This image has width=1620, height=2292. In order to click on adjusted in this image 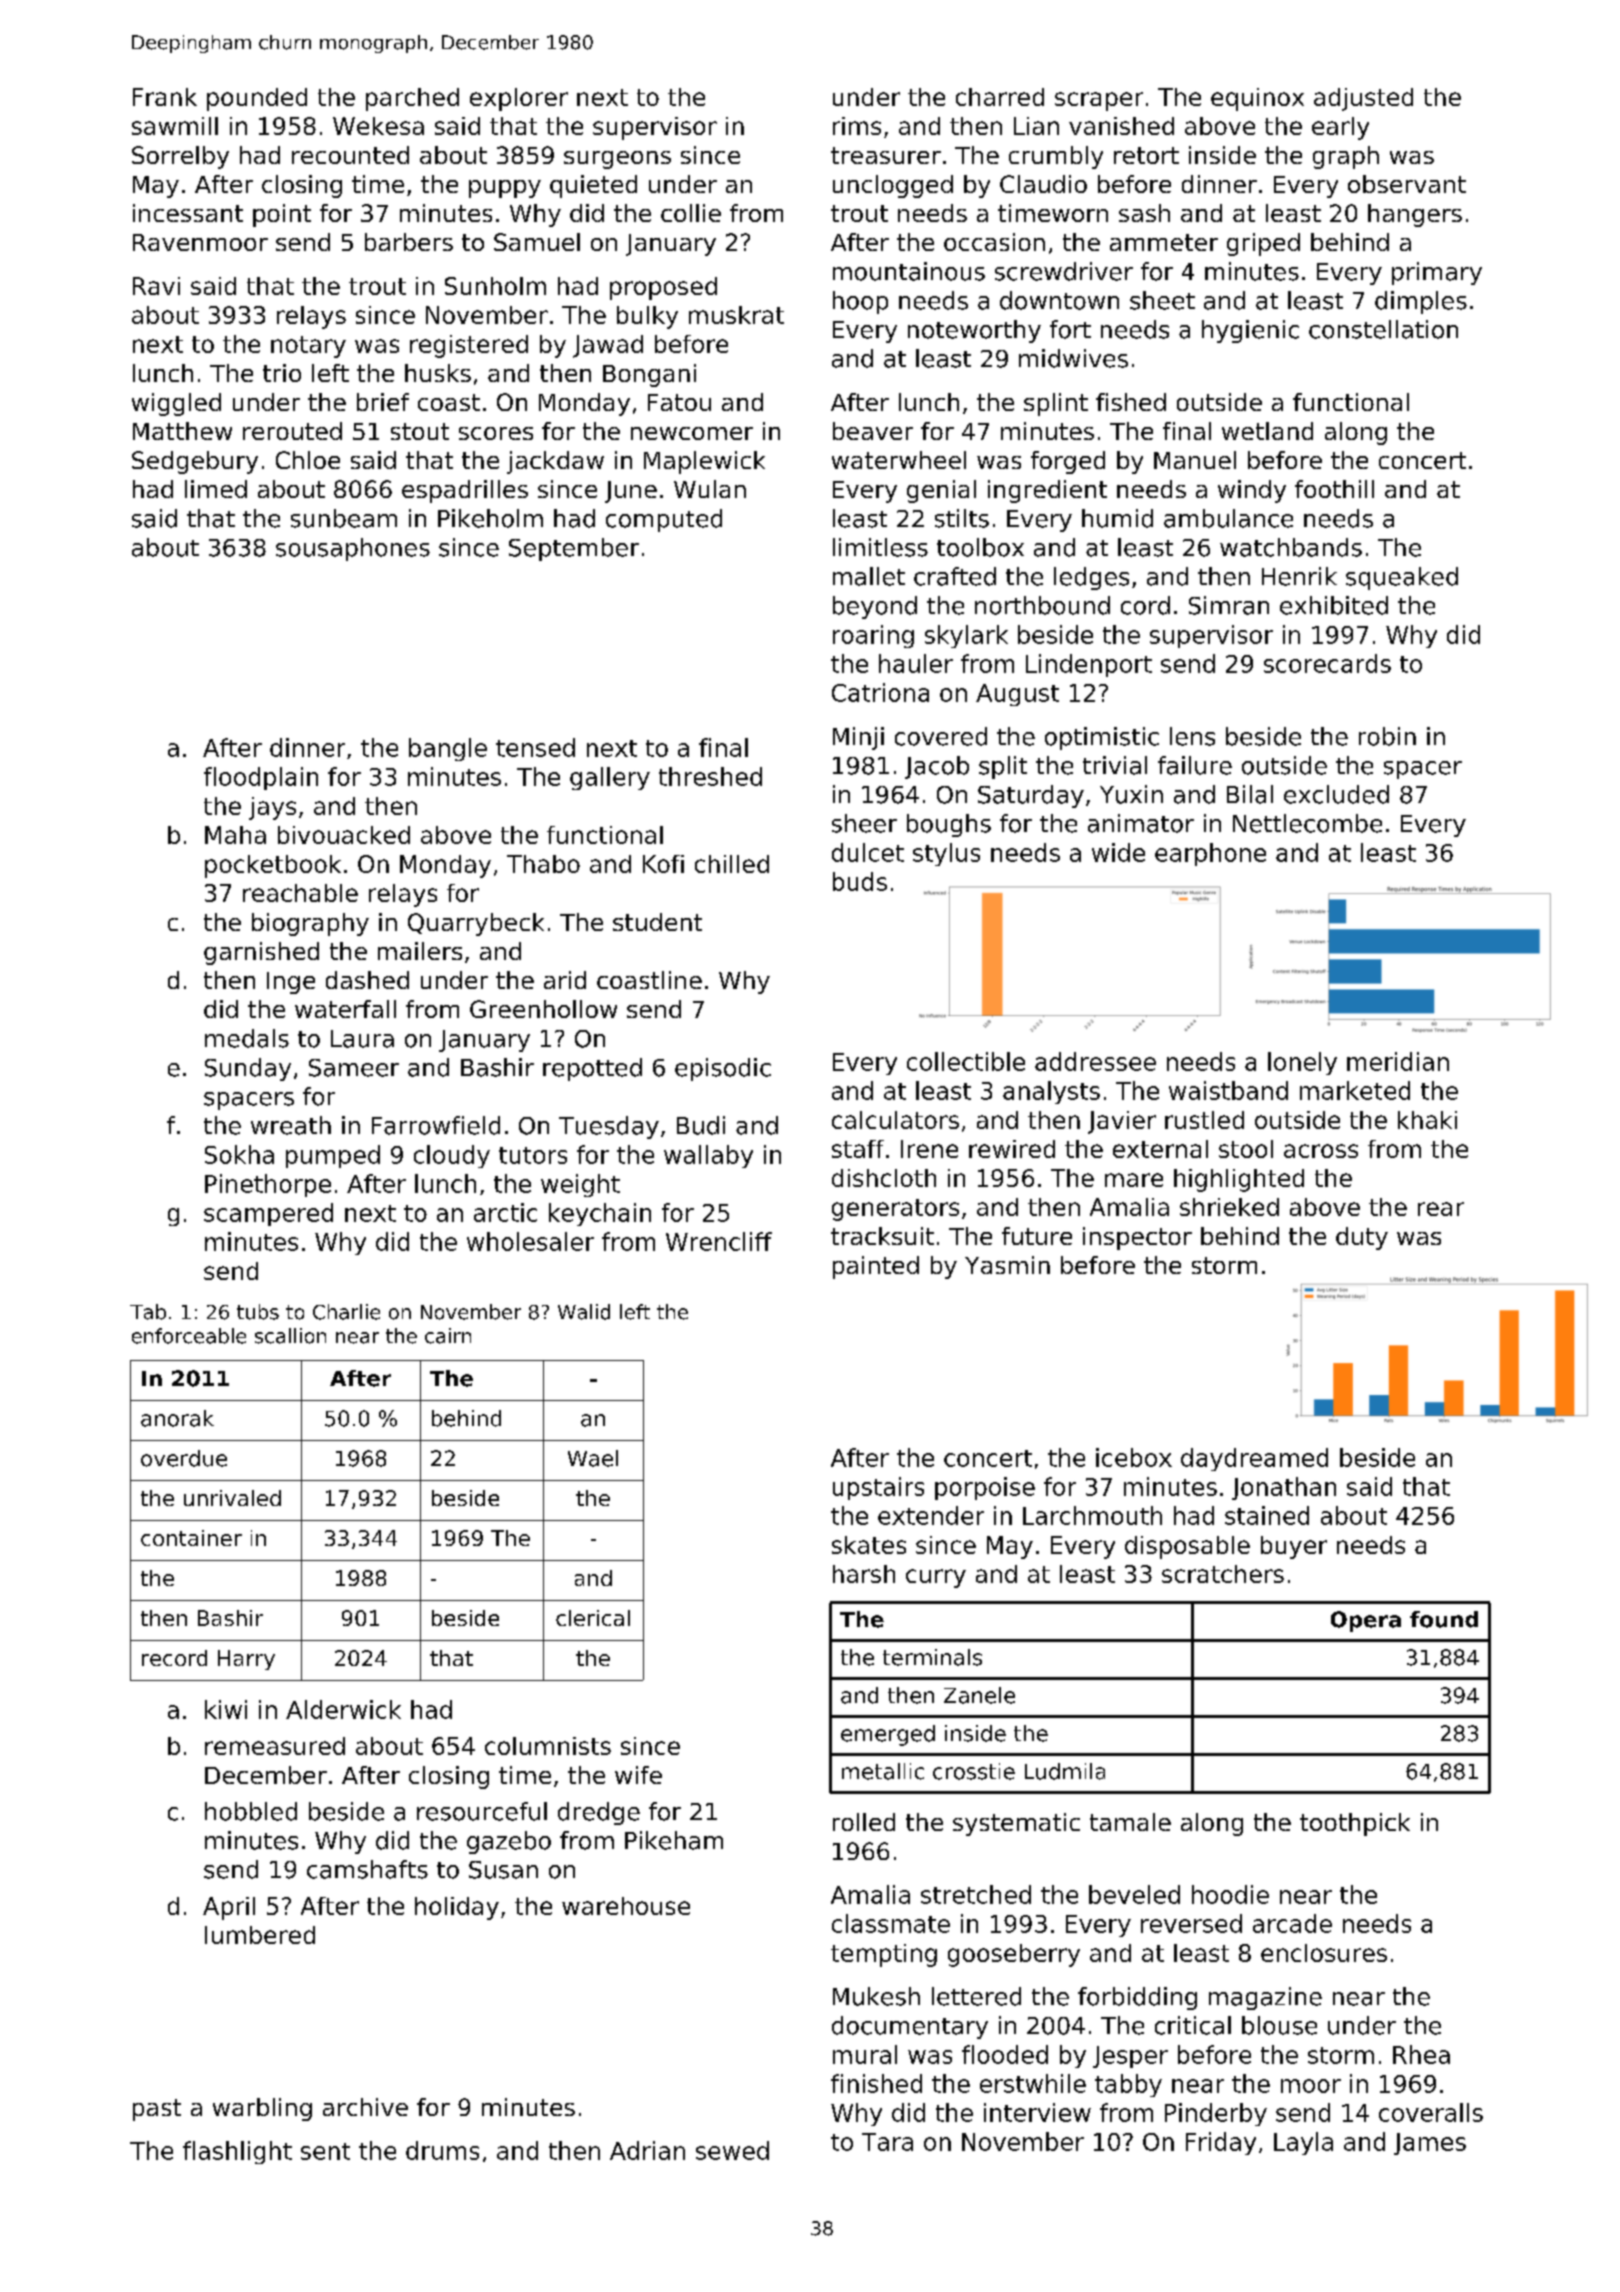, I will do `click(1363, 99)`.
